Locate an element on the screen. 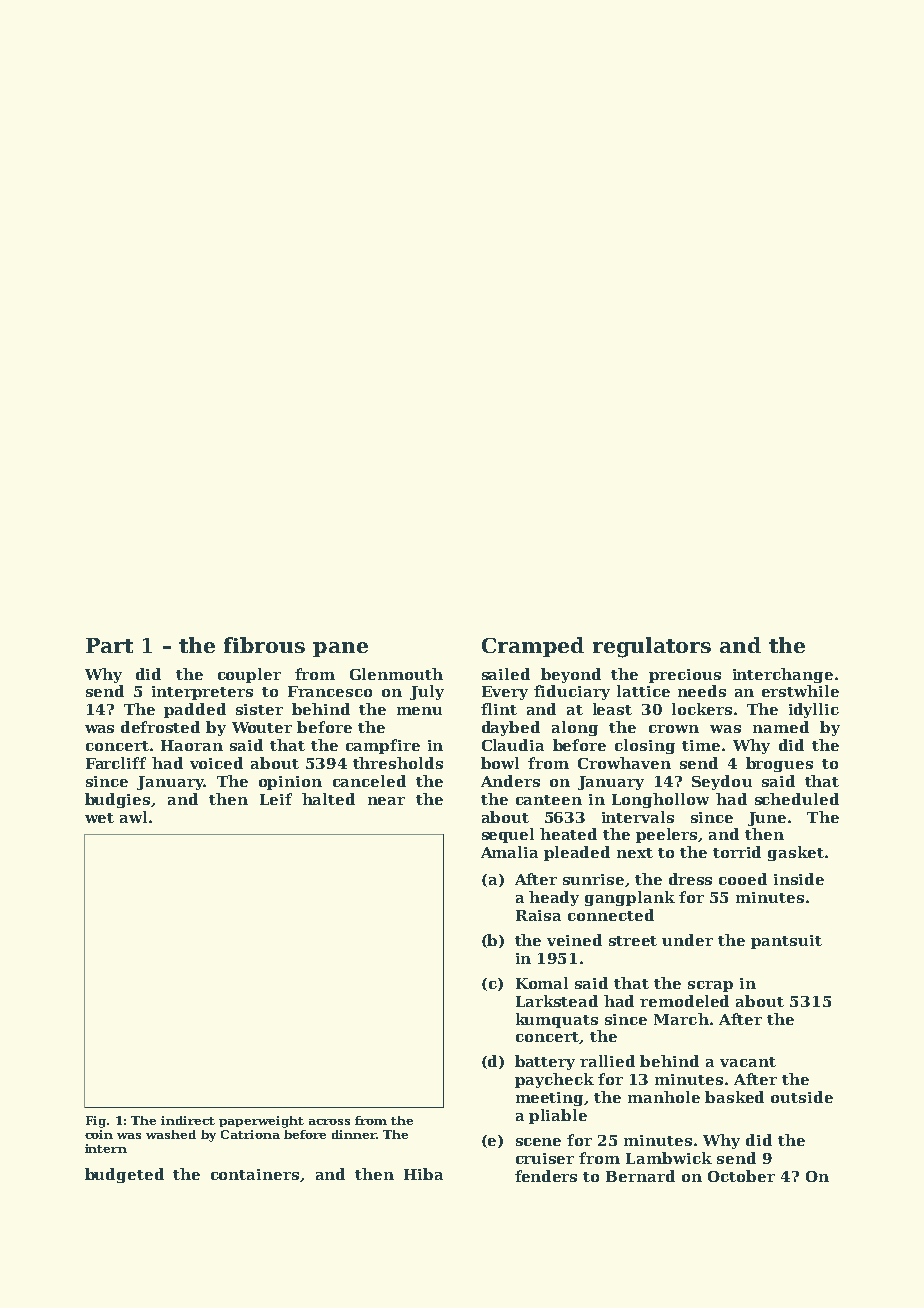  fibrous is located at coordinates (264, 645).
